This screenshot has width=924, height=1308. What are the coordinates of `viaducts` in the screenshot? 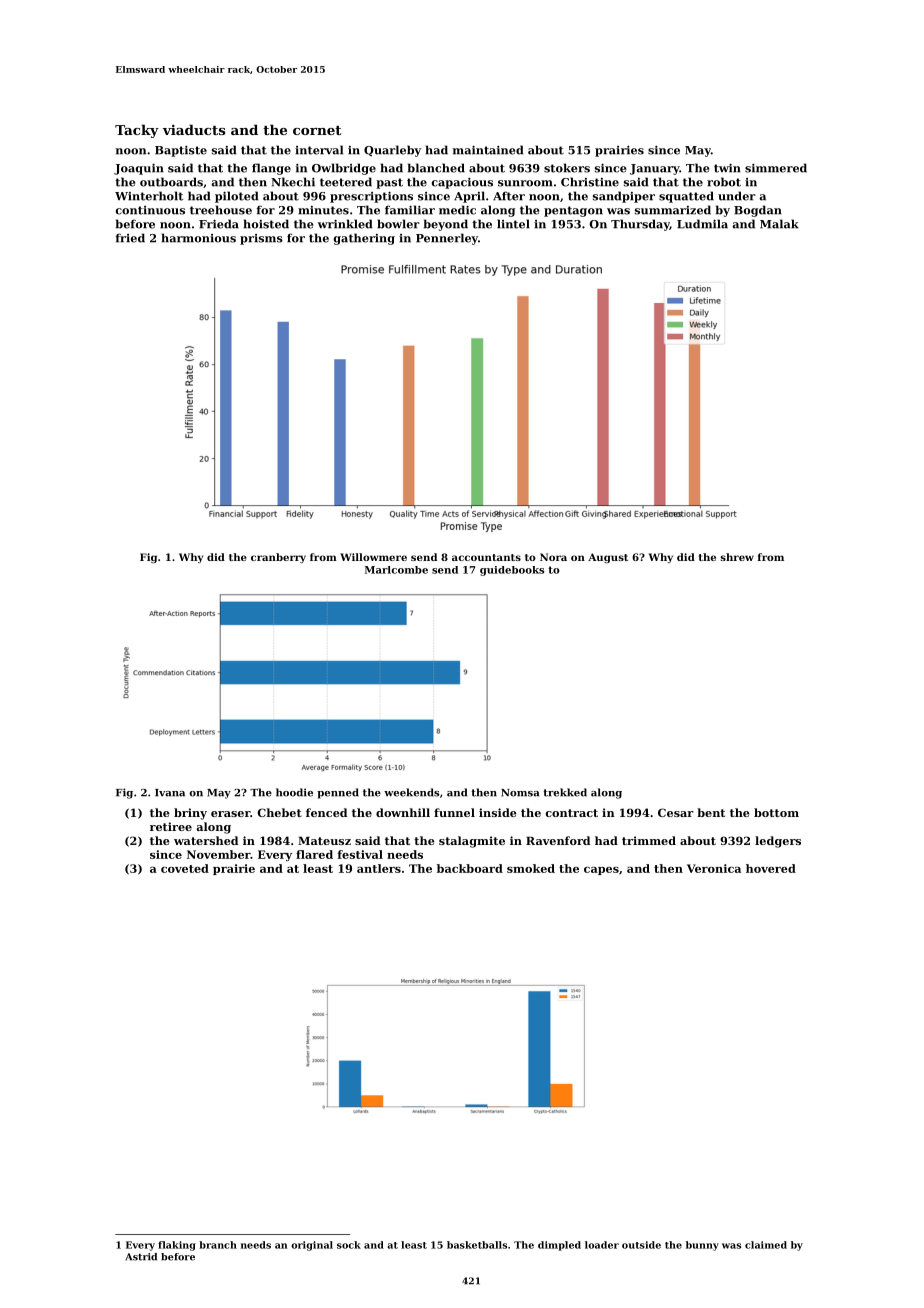 It's located at (194, 129).
